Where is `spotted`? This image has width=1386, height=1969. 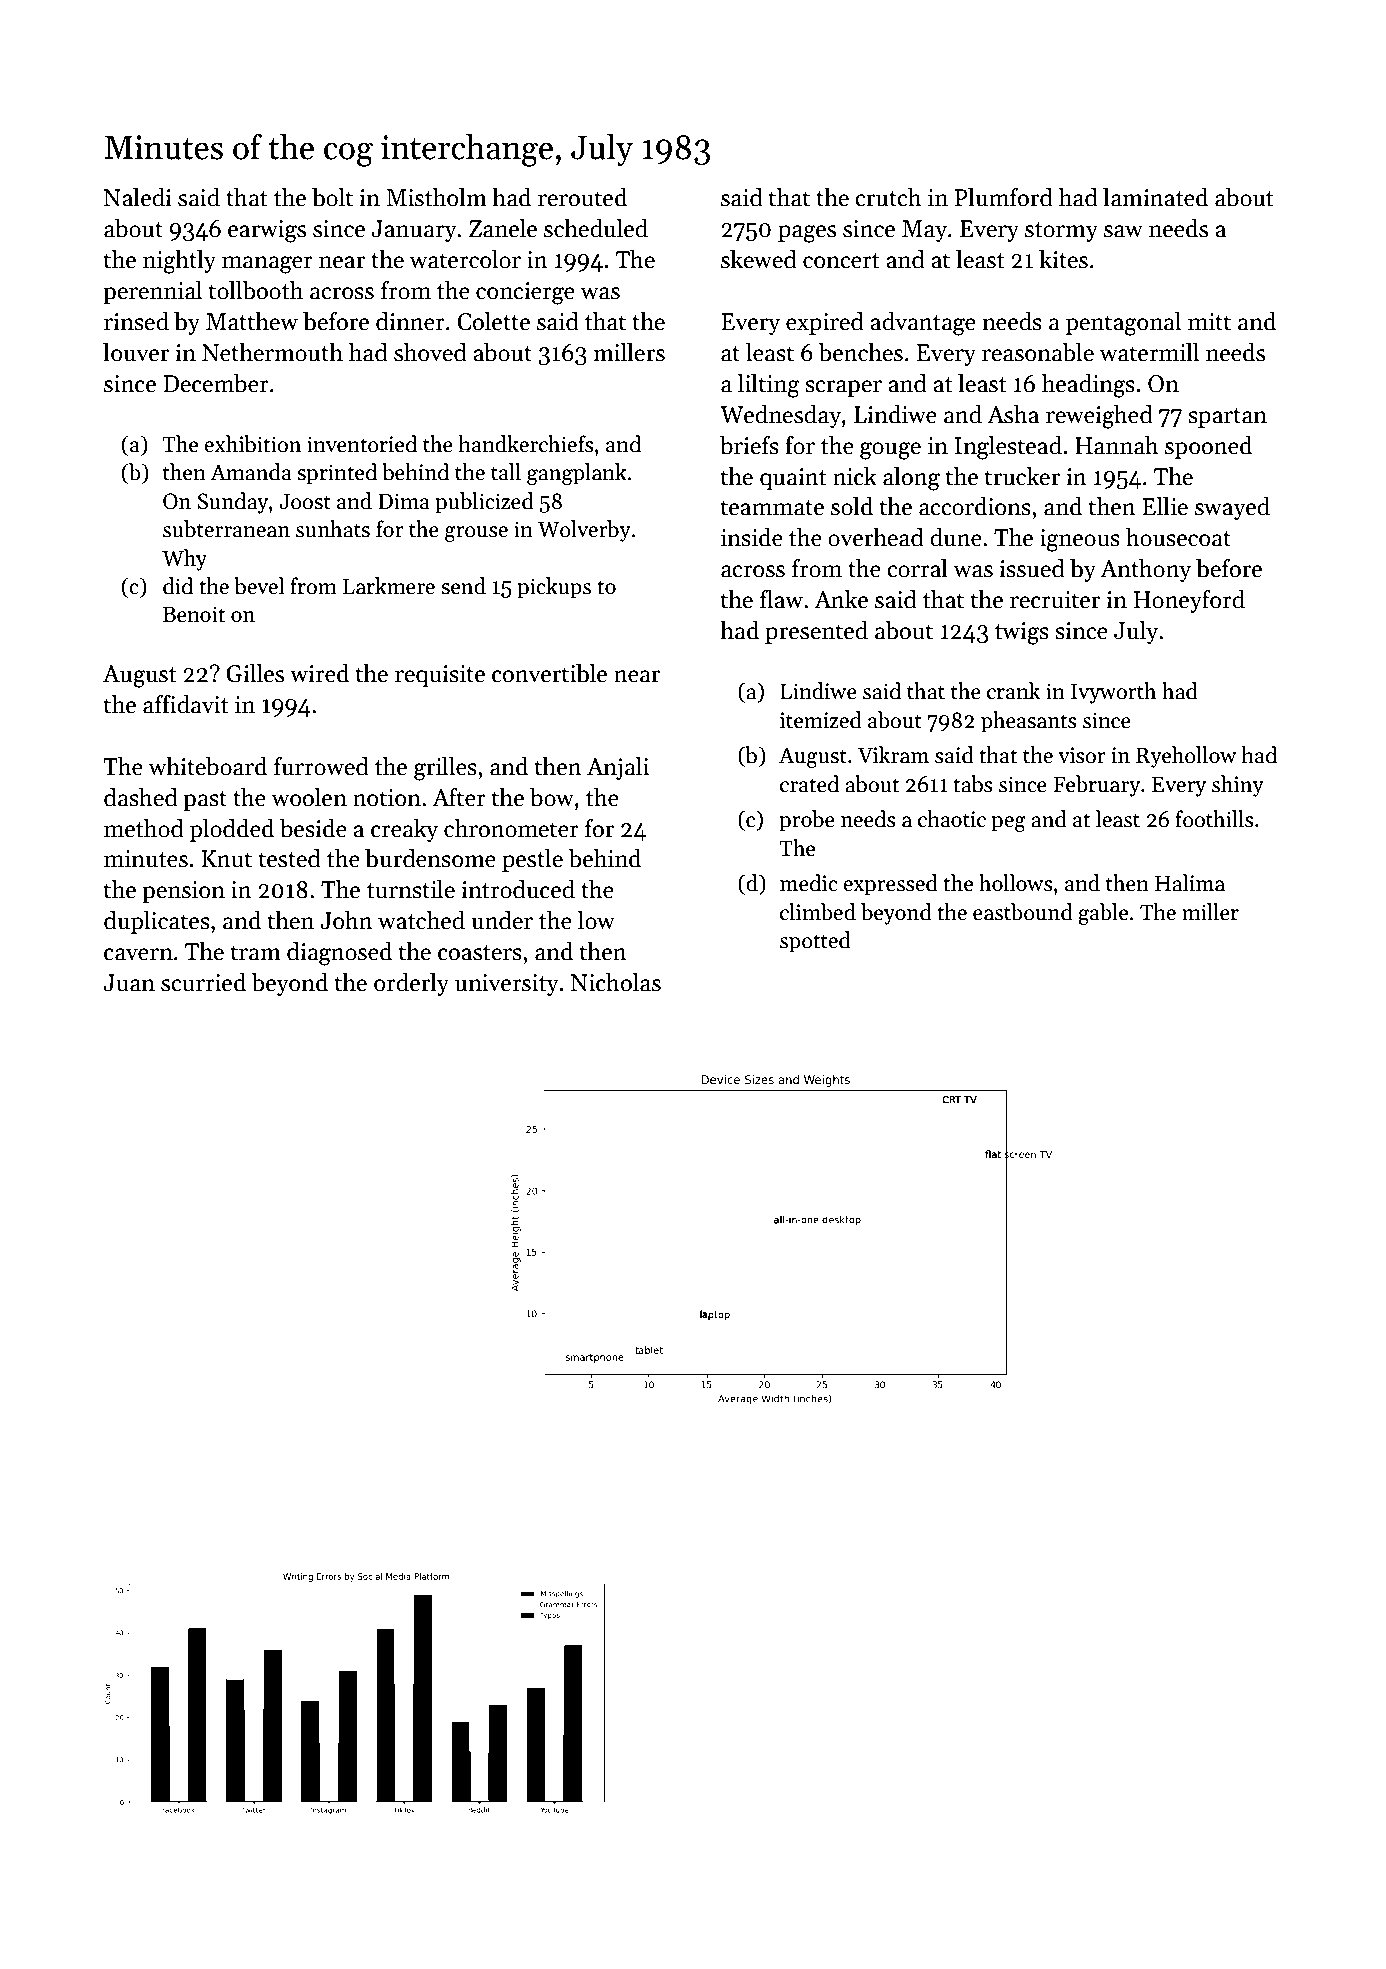
spotted is located at coordinates (815, 942).
